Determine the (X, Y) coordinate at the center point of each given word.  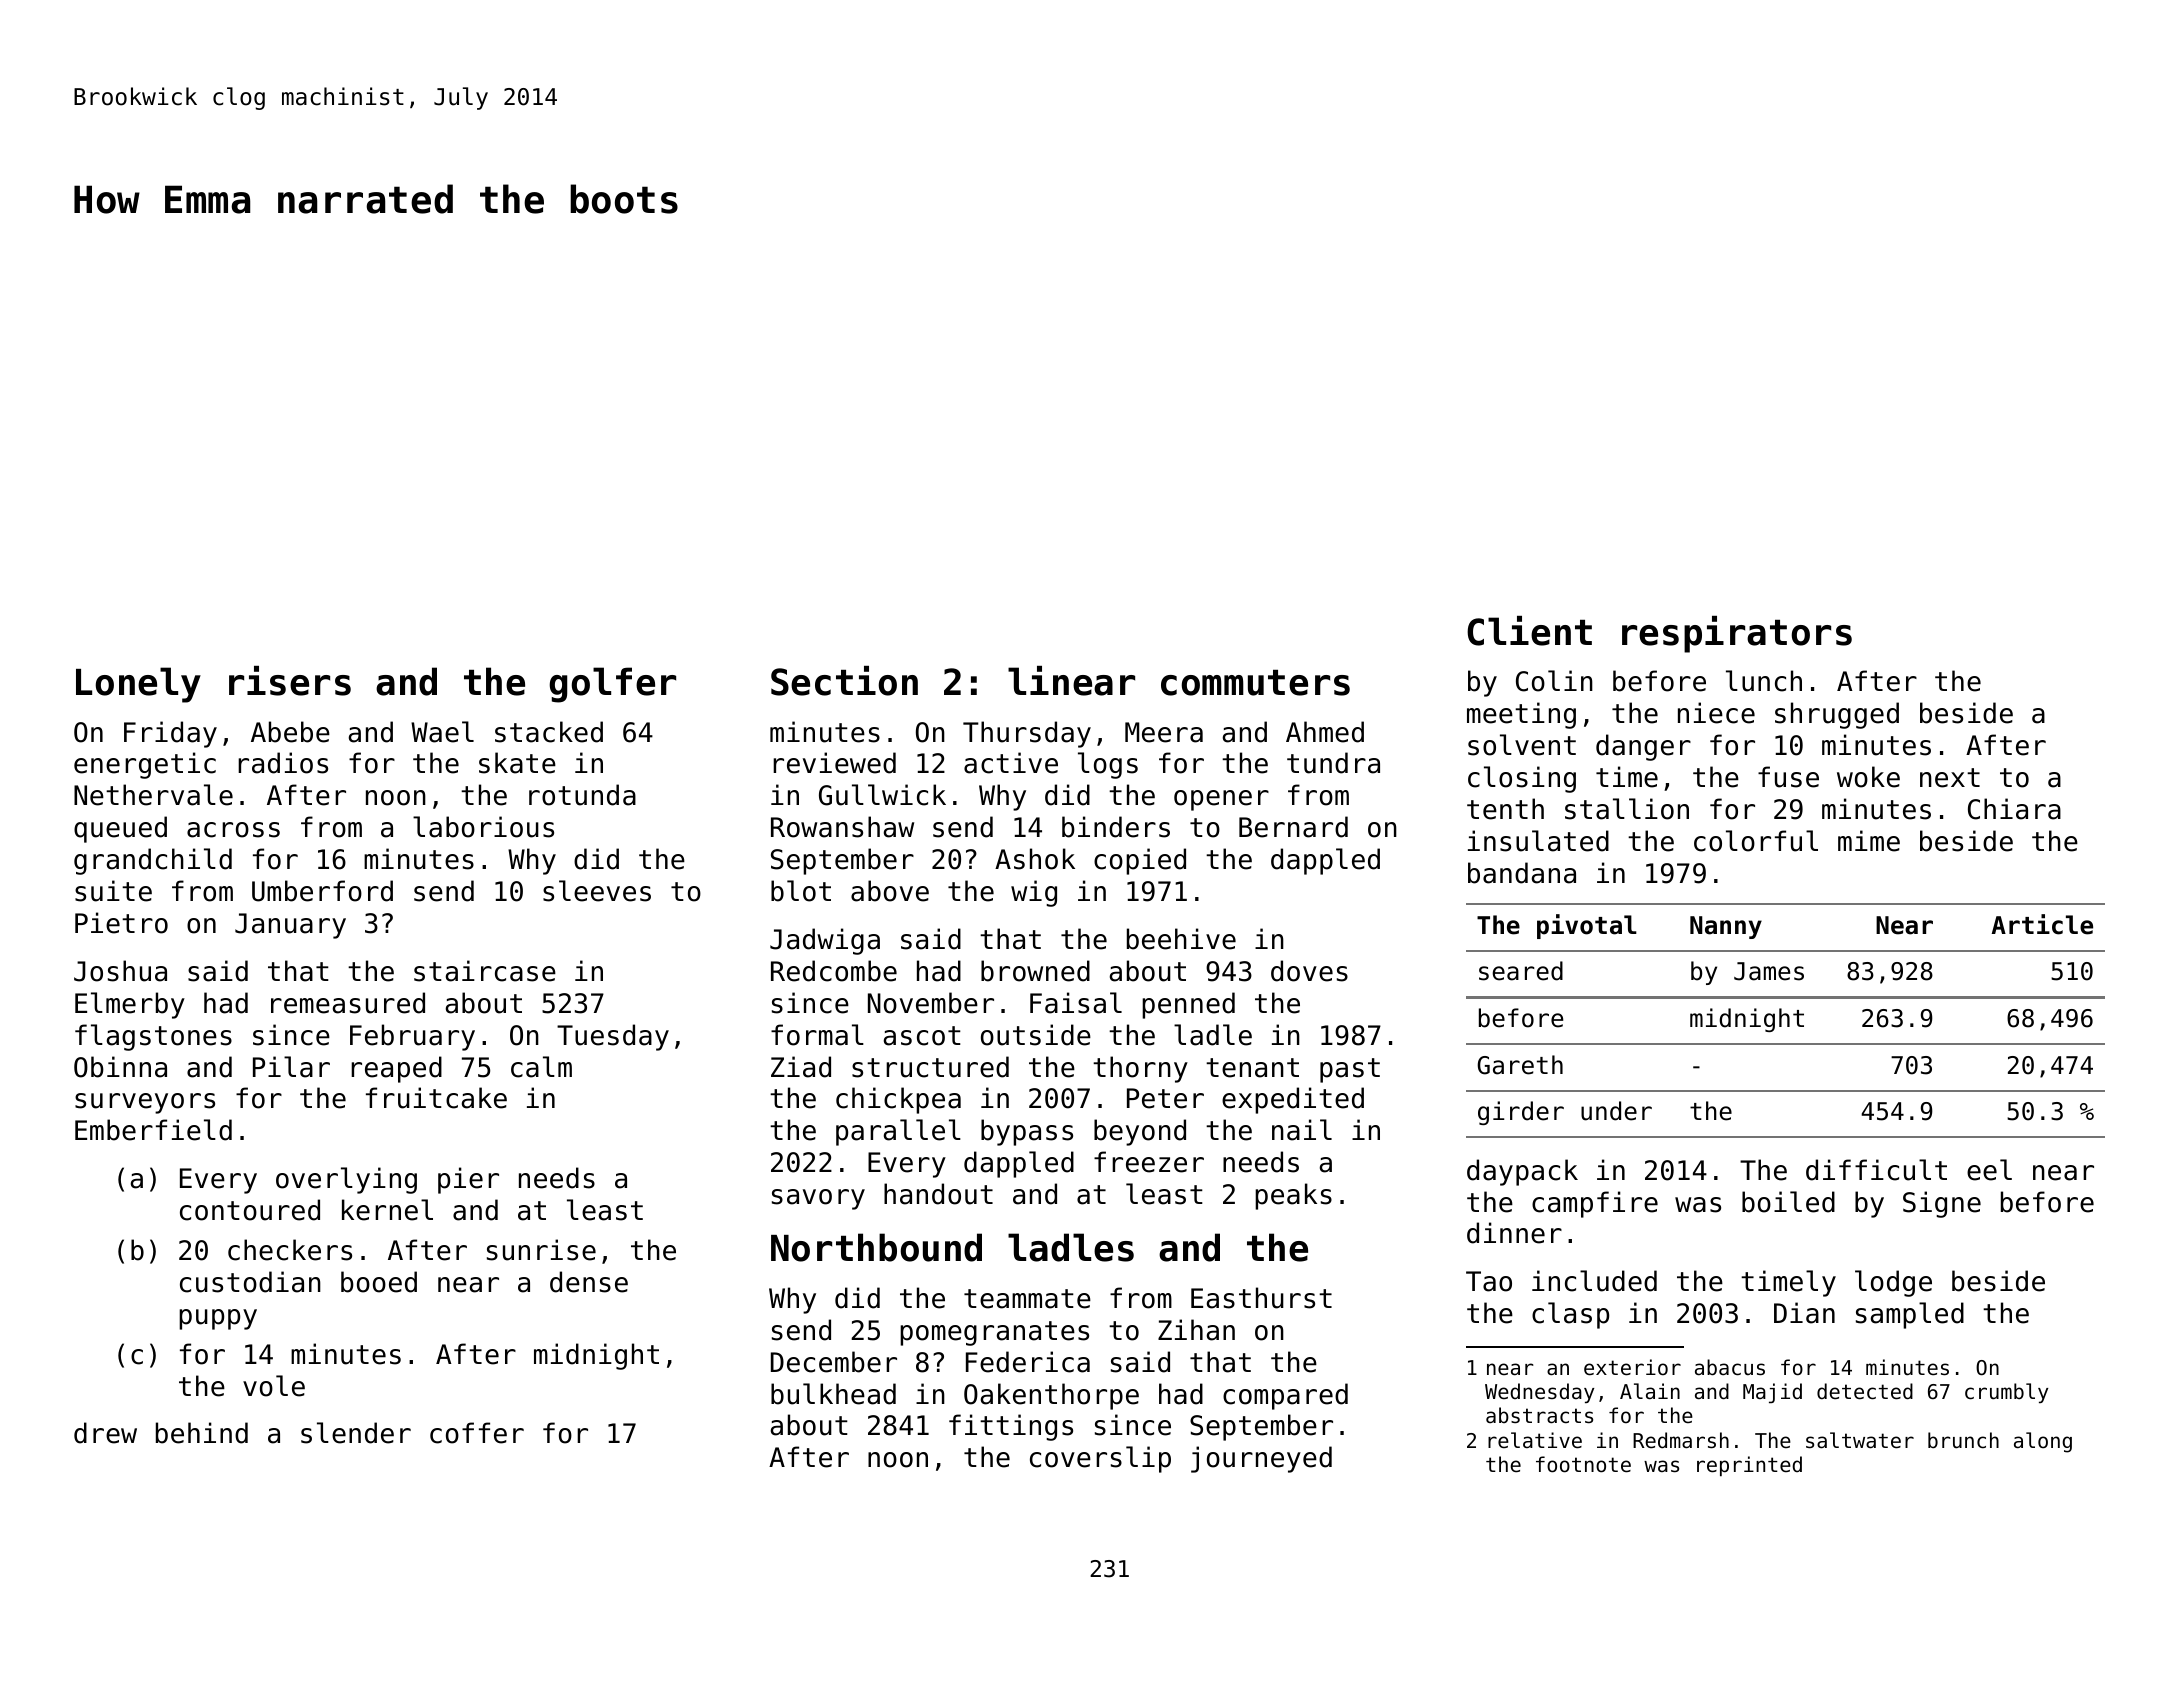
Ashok (1035, 859)
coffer (477, 1433)
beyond (1140, 1132)
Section (844, 681)
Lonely (138, 685)
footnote (1583, 1464)
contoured (250, 1210)
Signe (1942, 1204)
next (1950, 778)
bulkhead (833, 1394)
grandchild (153, 861)
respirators (1737, 634)
